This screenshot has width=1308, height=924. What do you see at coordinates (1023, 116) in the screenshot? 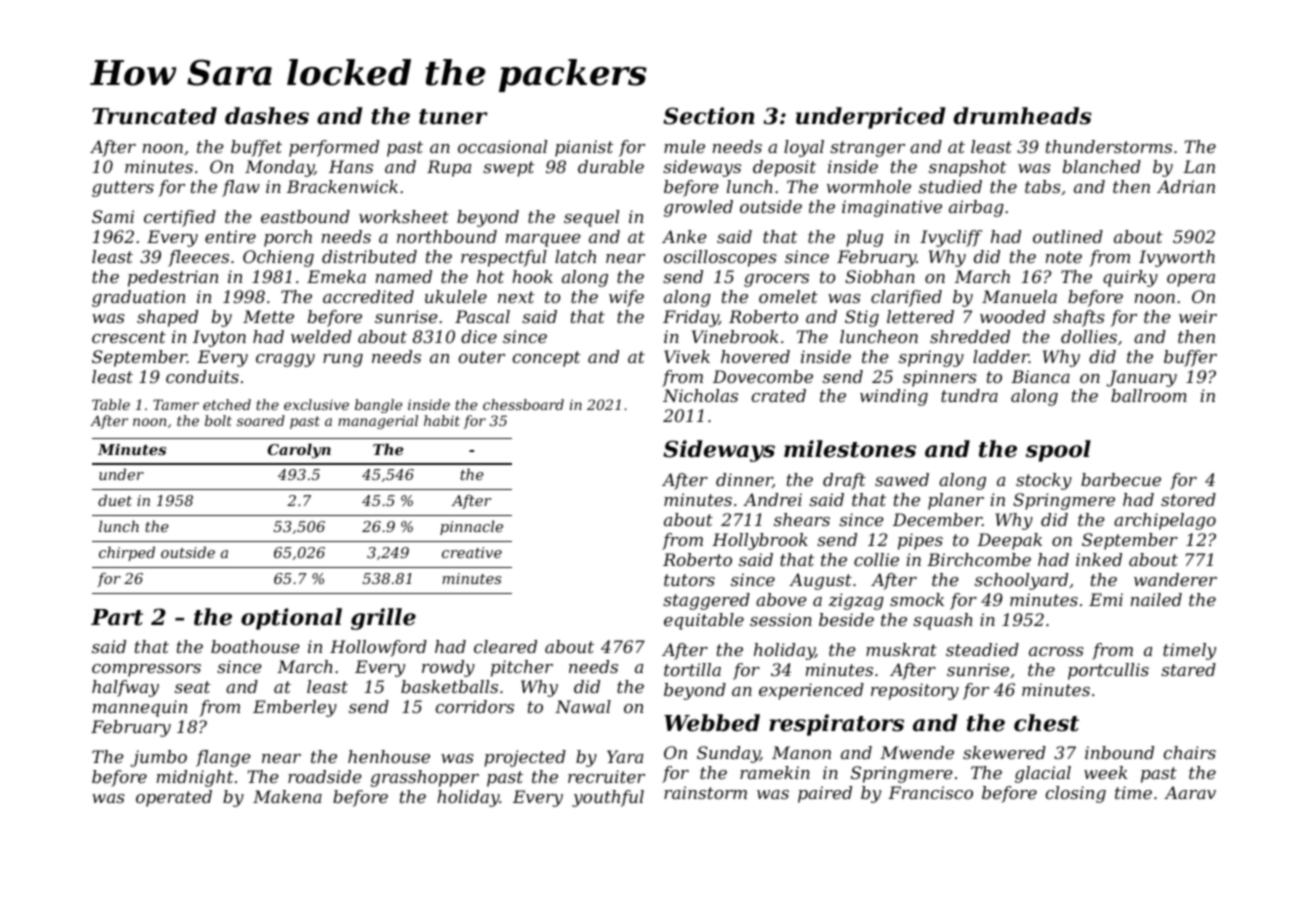
I see `drumheads` at bounding box center [1023, 116].
